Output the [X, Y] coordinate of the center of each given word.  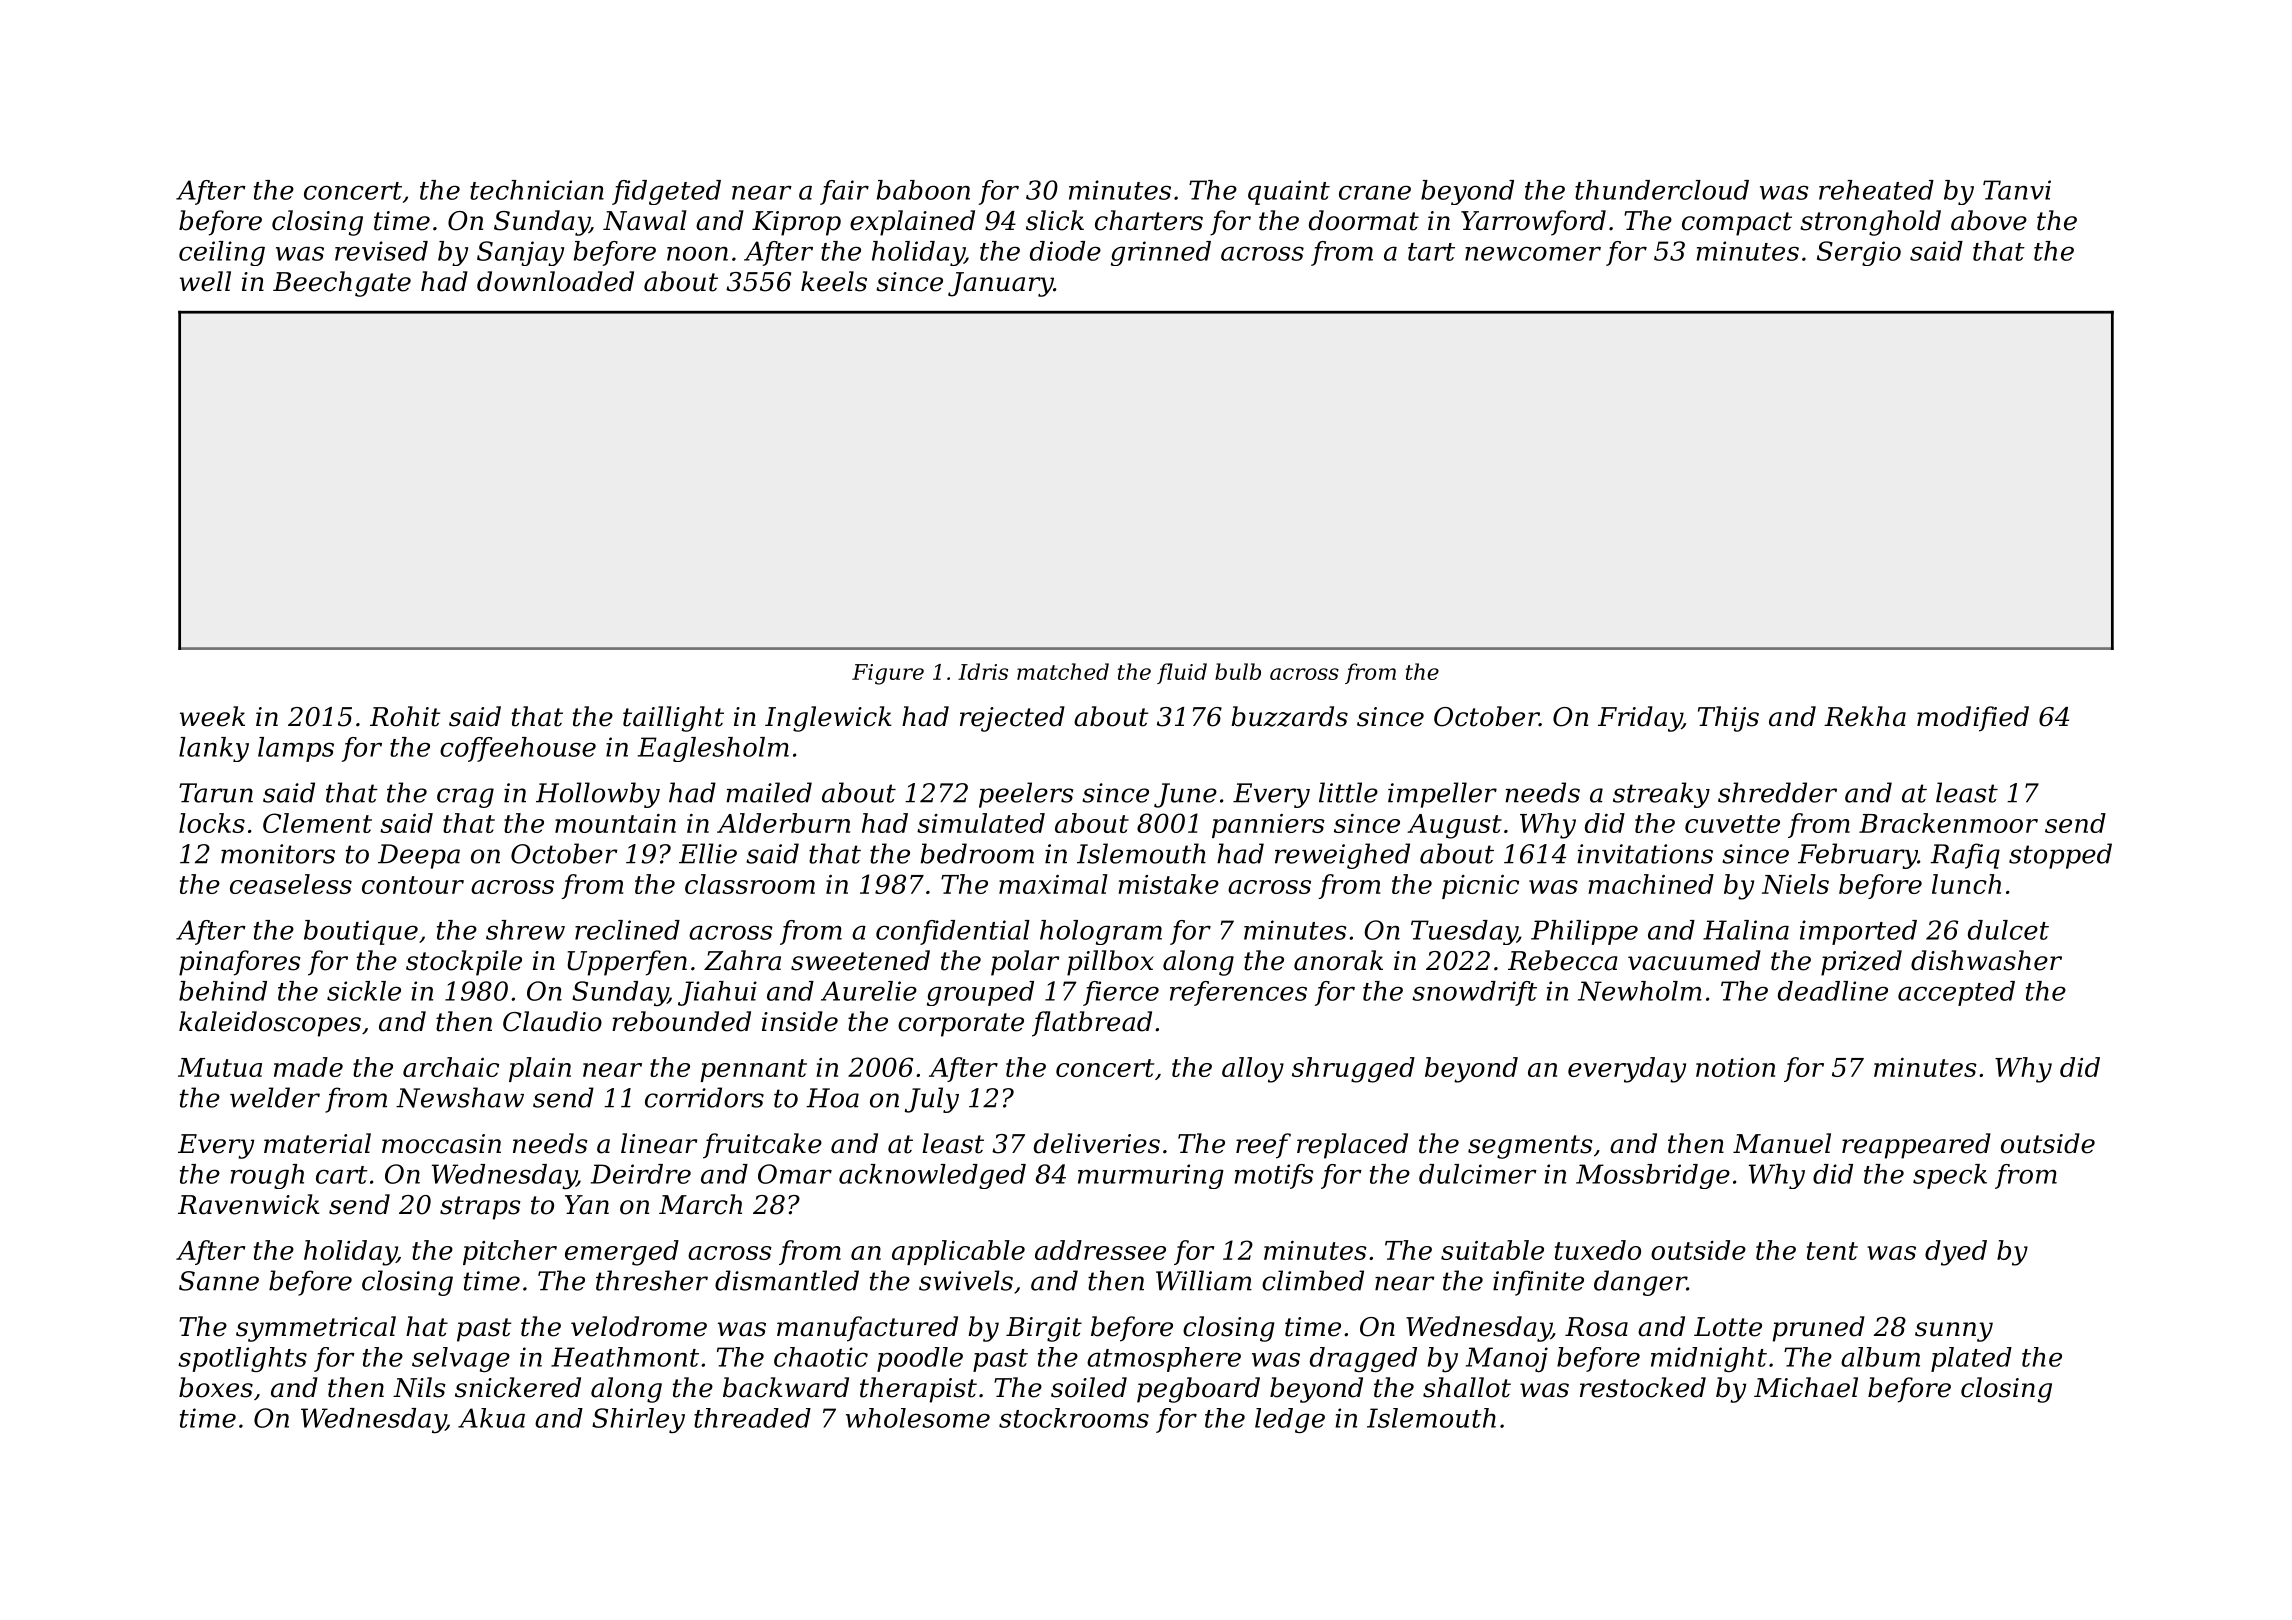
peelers [1026, 795]
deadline [1833, 991]
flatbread [1092, 1024]
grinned [1161, 253]
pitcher [510, 1252]
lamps [296, 749]
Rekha [1865, 716]
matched [1063, 671]
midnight [1709, 1359]
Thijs [1728, 719]
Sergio [1859, 253]
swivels [966, 1280]
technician [537, 190]
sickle [364, 991]
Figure [888, 674]
